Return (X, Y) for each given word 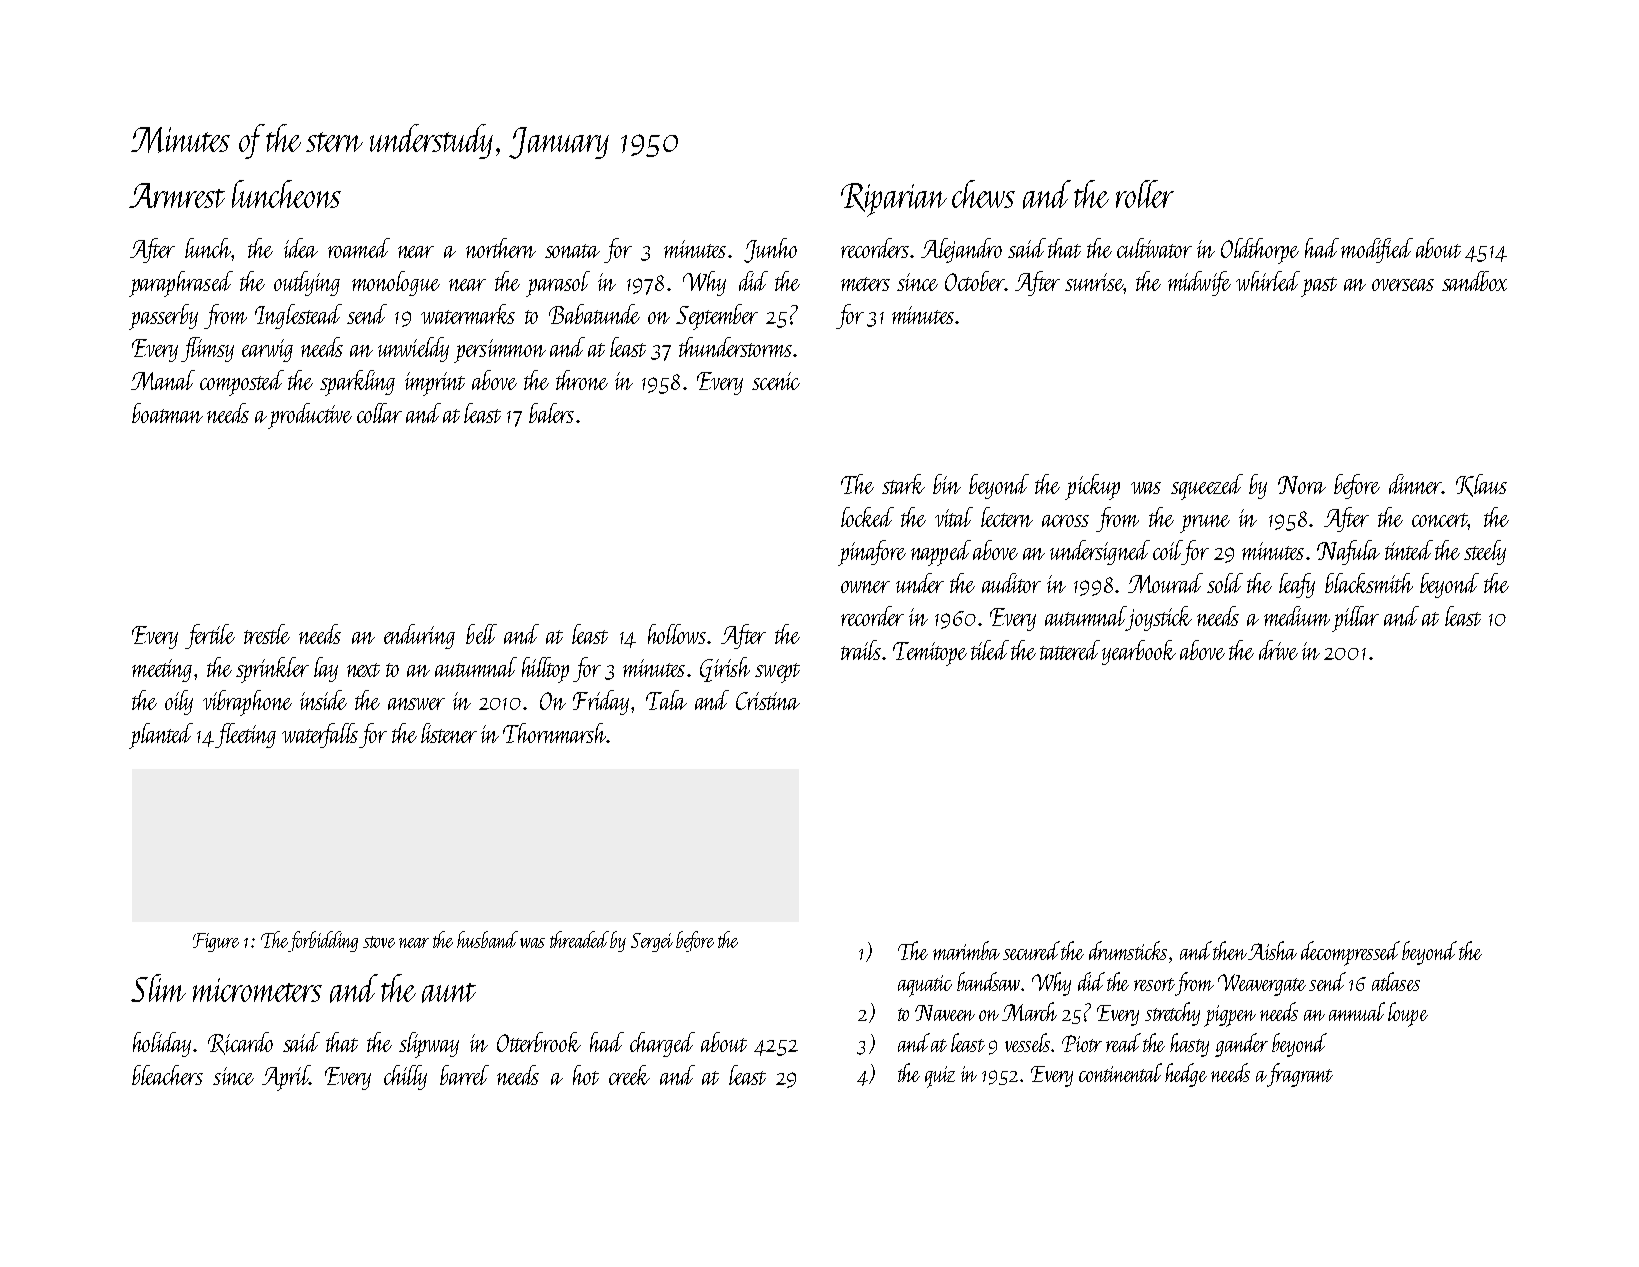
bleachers (167, 1075)
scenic (776, 381)
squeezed (1207, 487)
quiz (940, 1077)
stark (903, 484)
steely (1485, 552)
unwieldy (413, 349)
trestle (267, 634)
